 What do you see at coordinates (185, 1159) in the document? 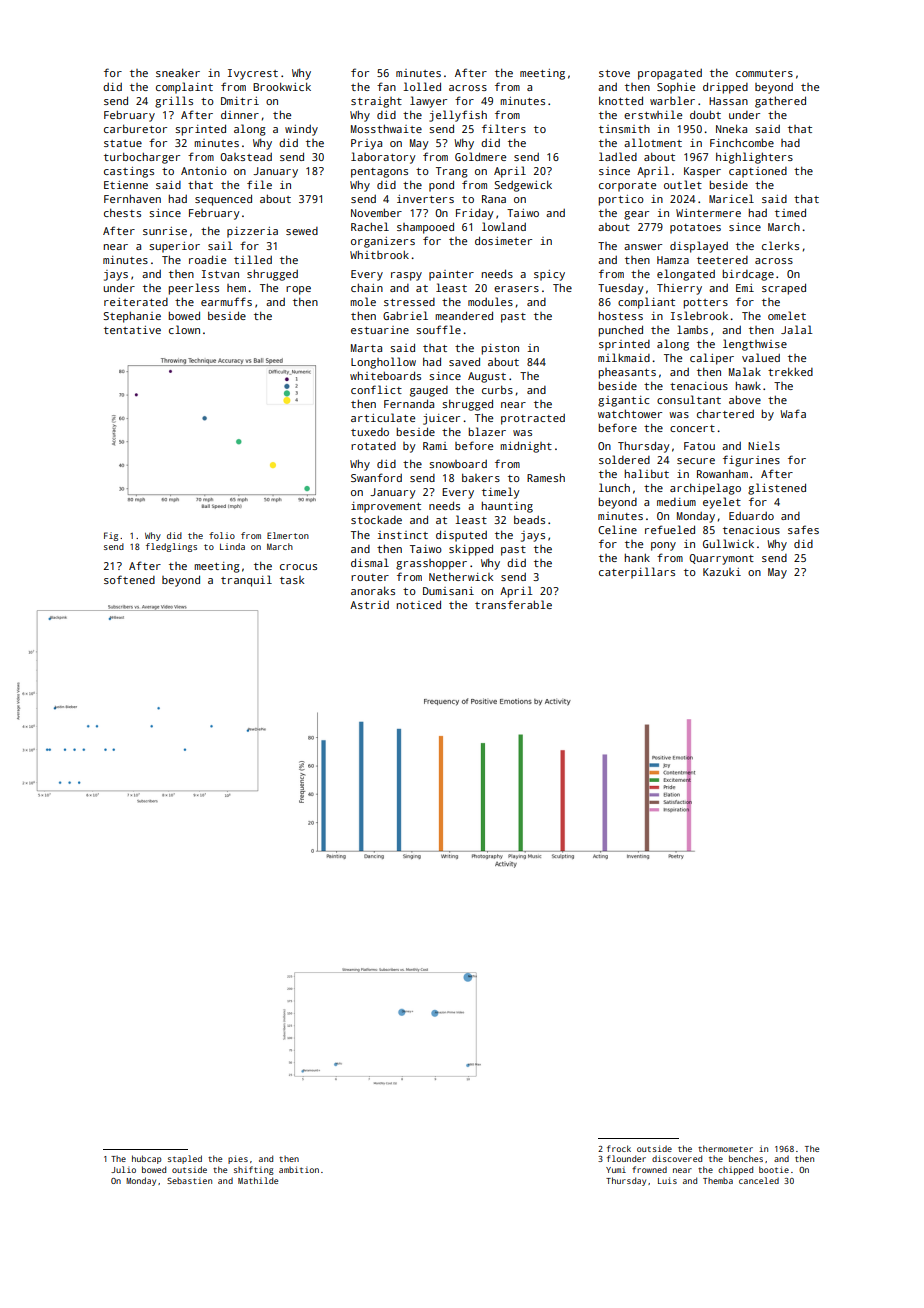
I see `stapled` at bounding box center [185, 1159].
